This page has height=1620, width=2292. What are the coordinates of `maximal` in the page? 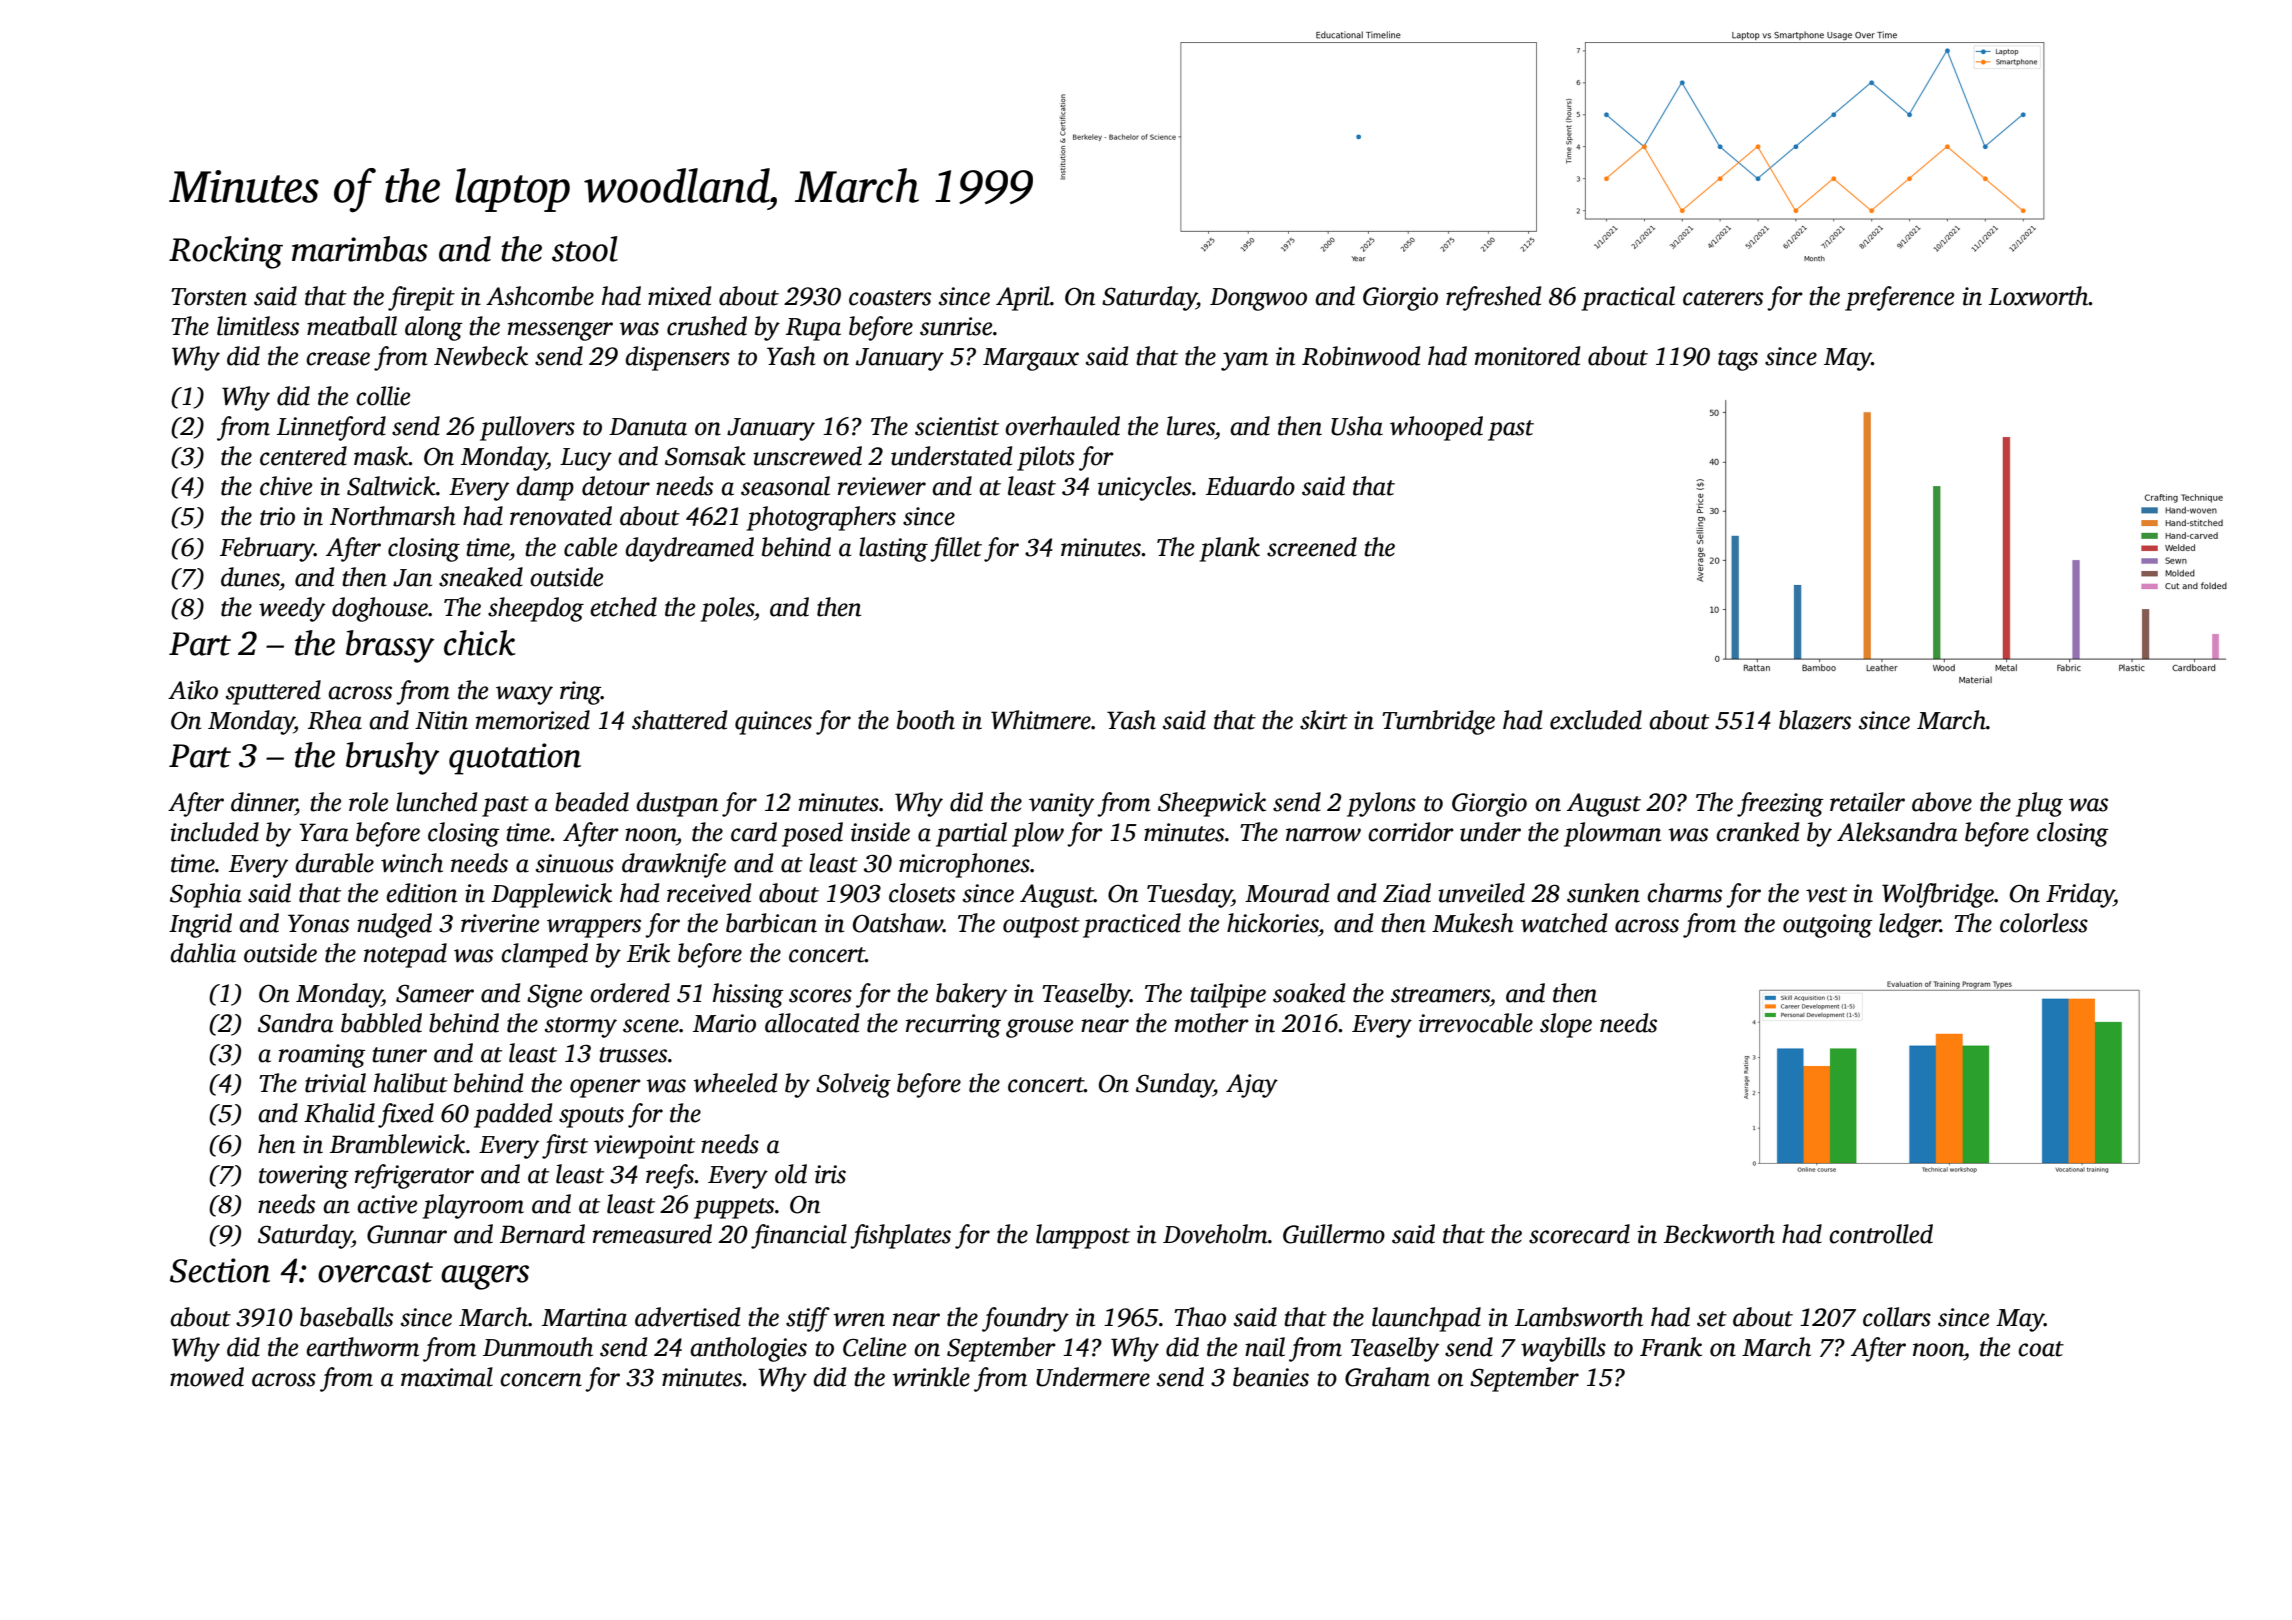 It's located at (447, 1377).
